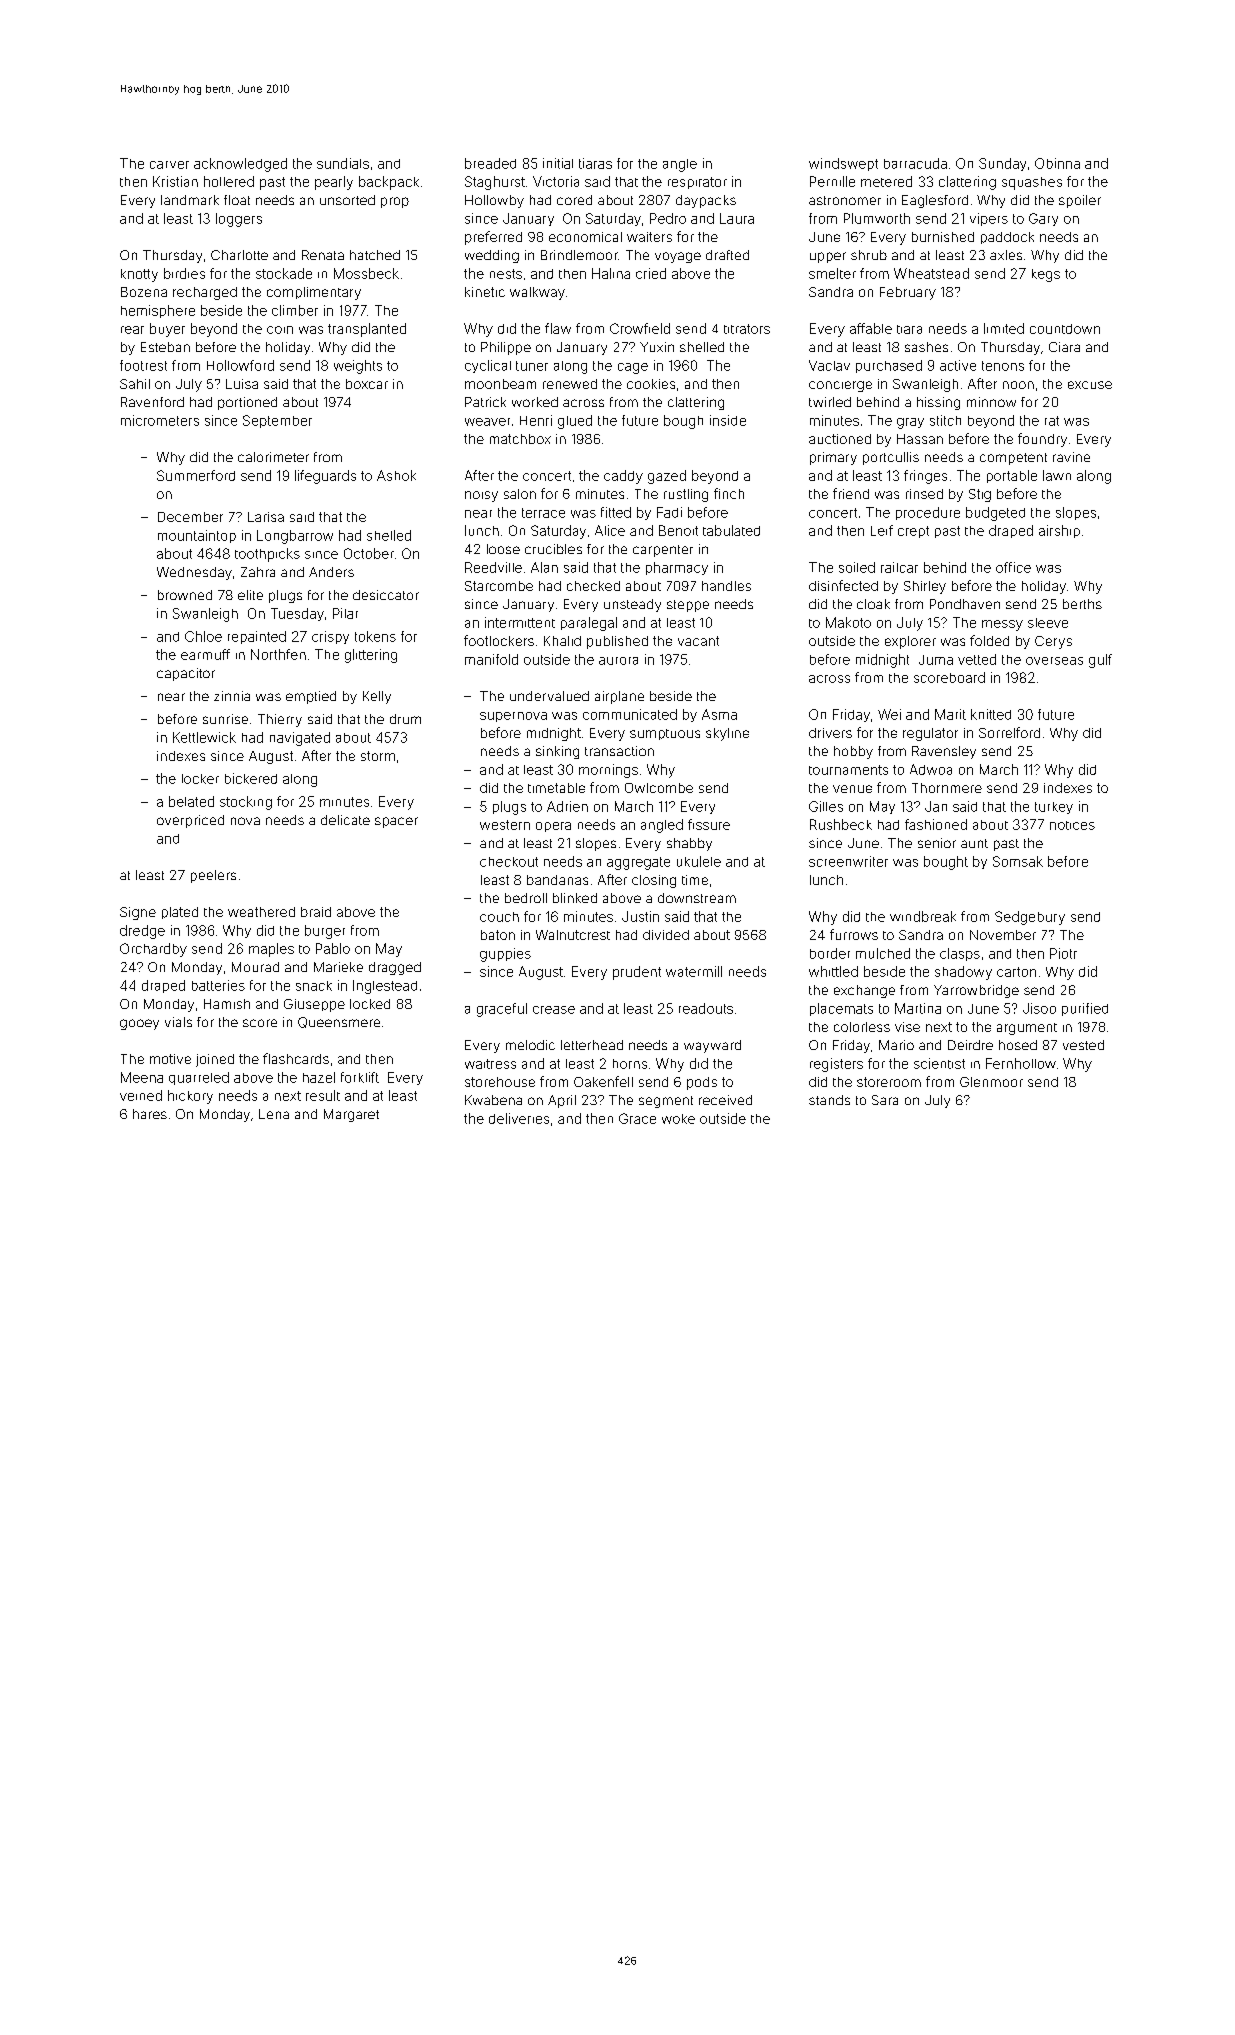 The image size is (1235, 2035). Describe the element at coordinates (153, 950) in the screenshot. I see `Orchardby` at that location.
